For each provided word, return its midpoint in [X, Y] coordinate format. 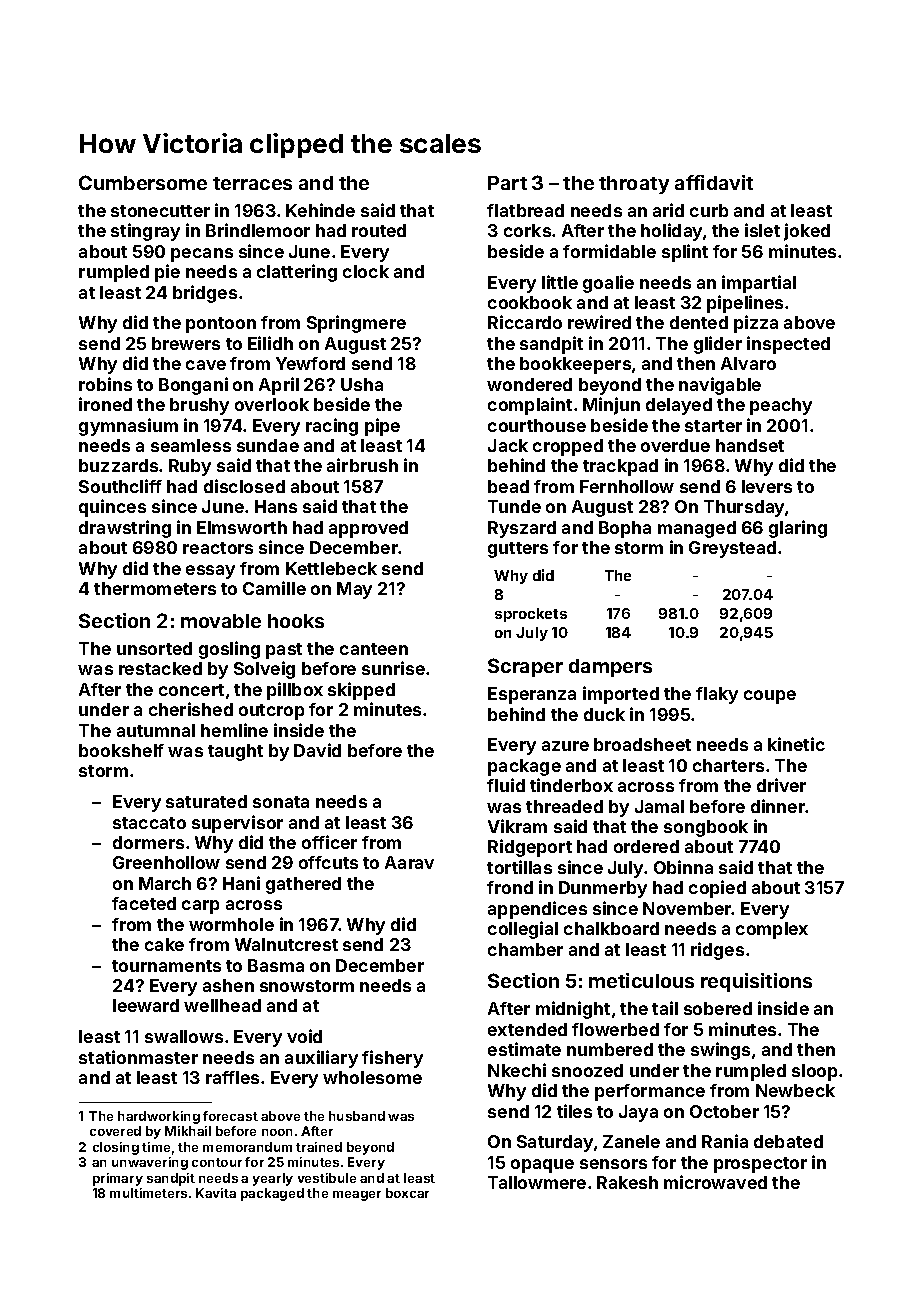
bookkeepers [575, 365]
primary [118, 1179]
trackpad [620, 467]
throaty [634, 185]
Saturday [555, 1143]
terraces [252, 183]
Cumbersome [143, 182]
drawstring [125, 529]
